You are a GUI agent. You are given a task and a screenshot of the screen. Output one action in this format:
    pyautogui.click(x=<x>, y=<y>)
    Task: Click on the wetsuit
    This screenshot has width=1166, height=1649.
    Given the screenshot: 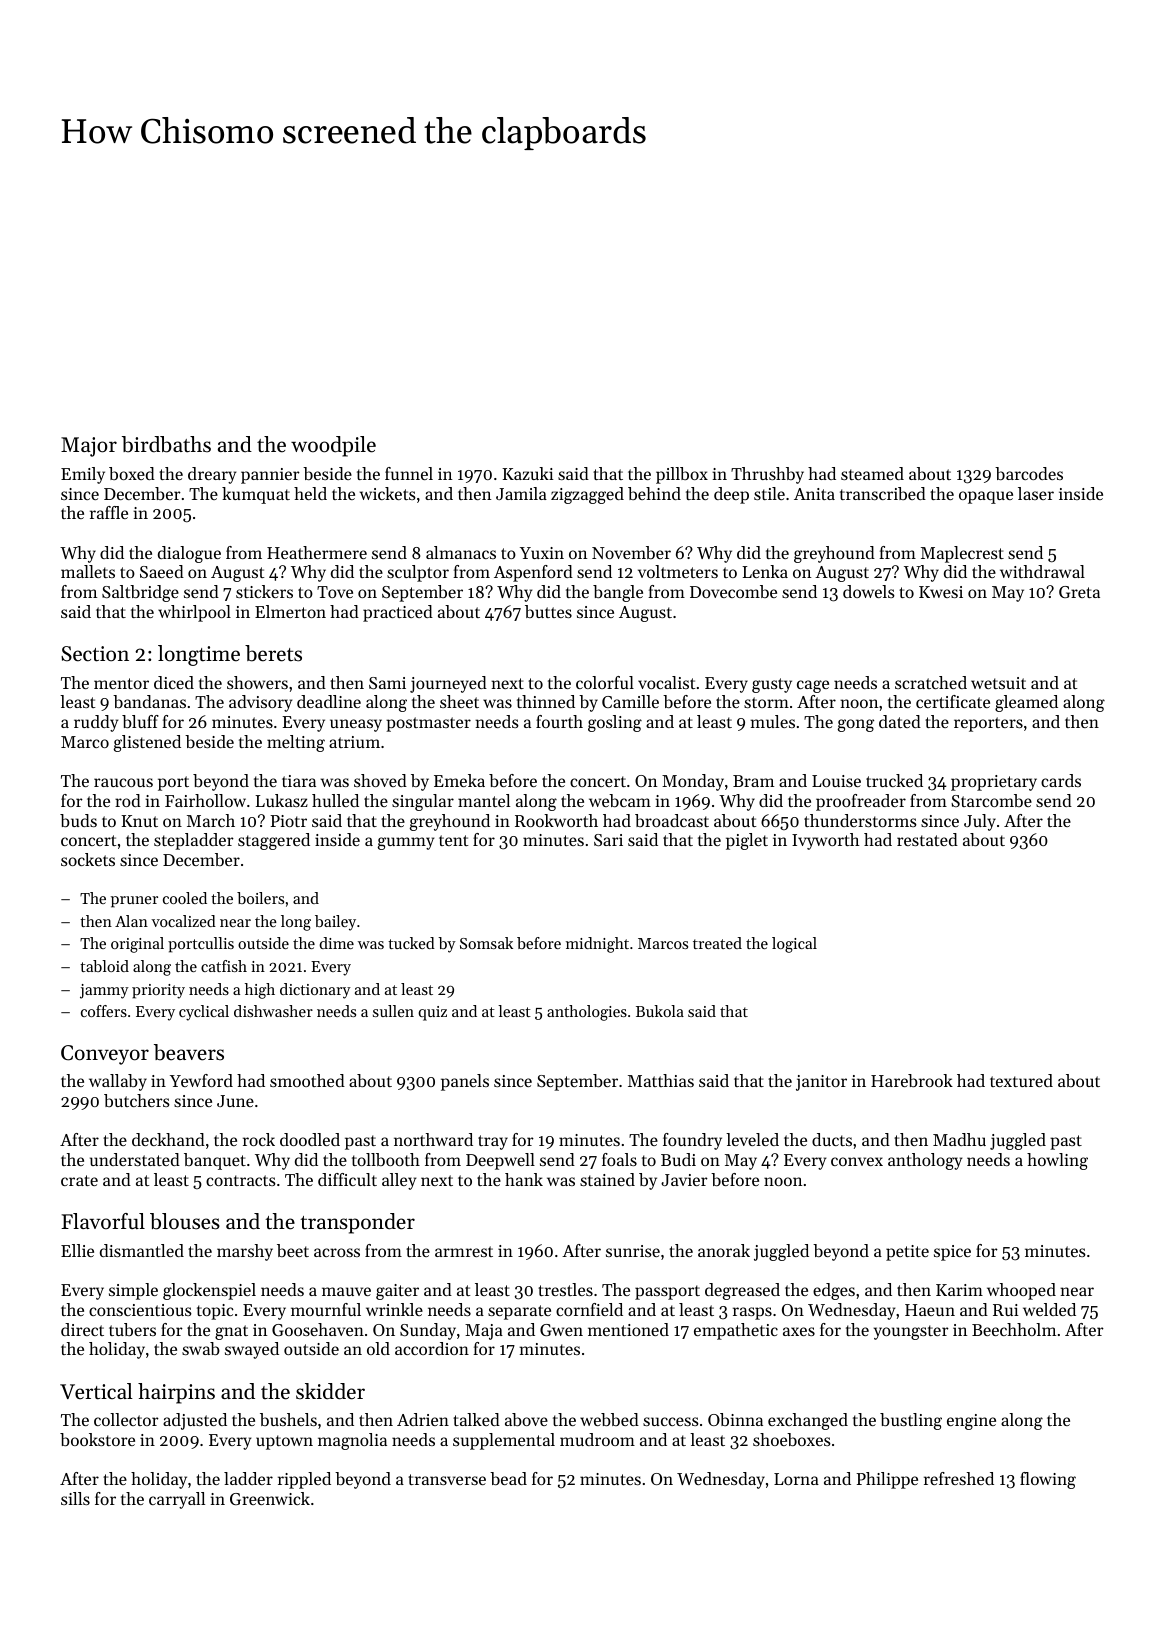 What is the action you would take?
    pyautogui.click(x=998, y=683)
